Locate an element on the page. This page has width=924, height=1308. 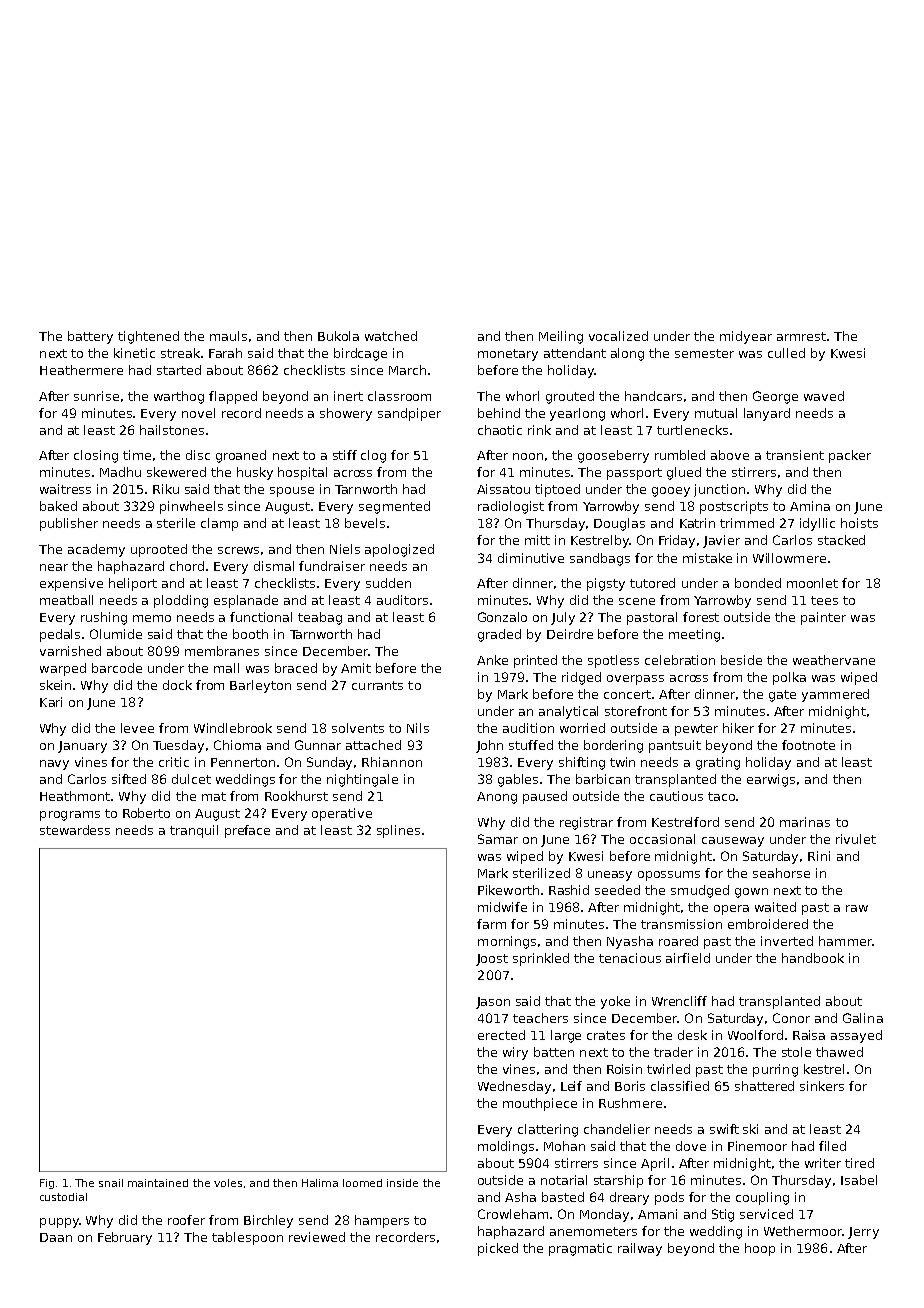
stewardess is located at coordinates (75, 830).
